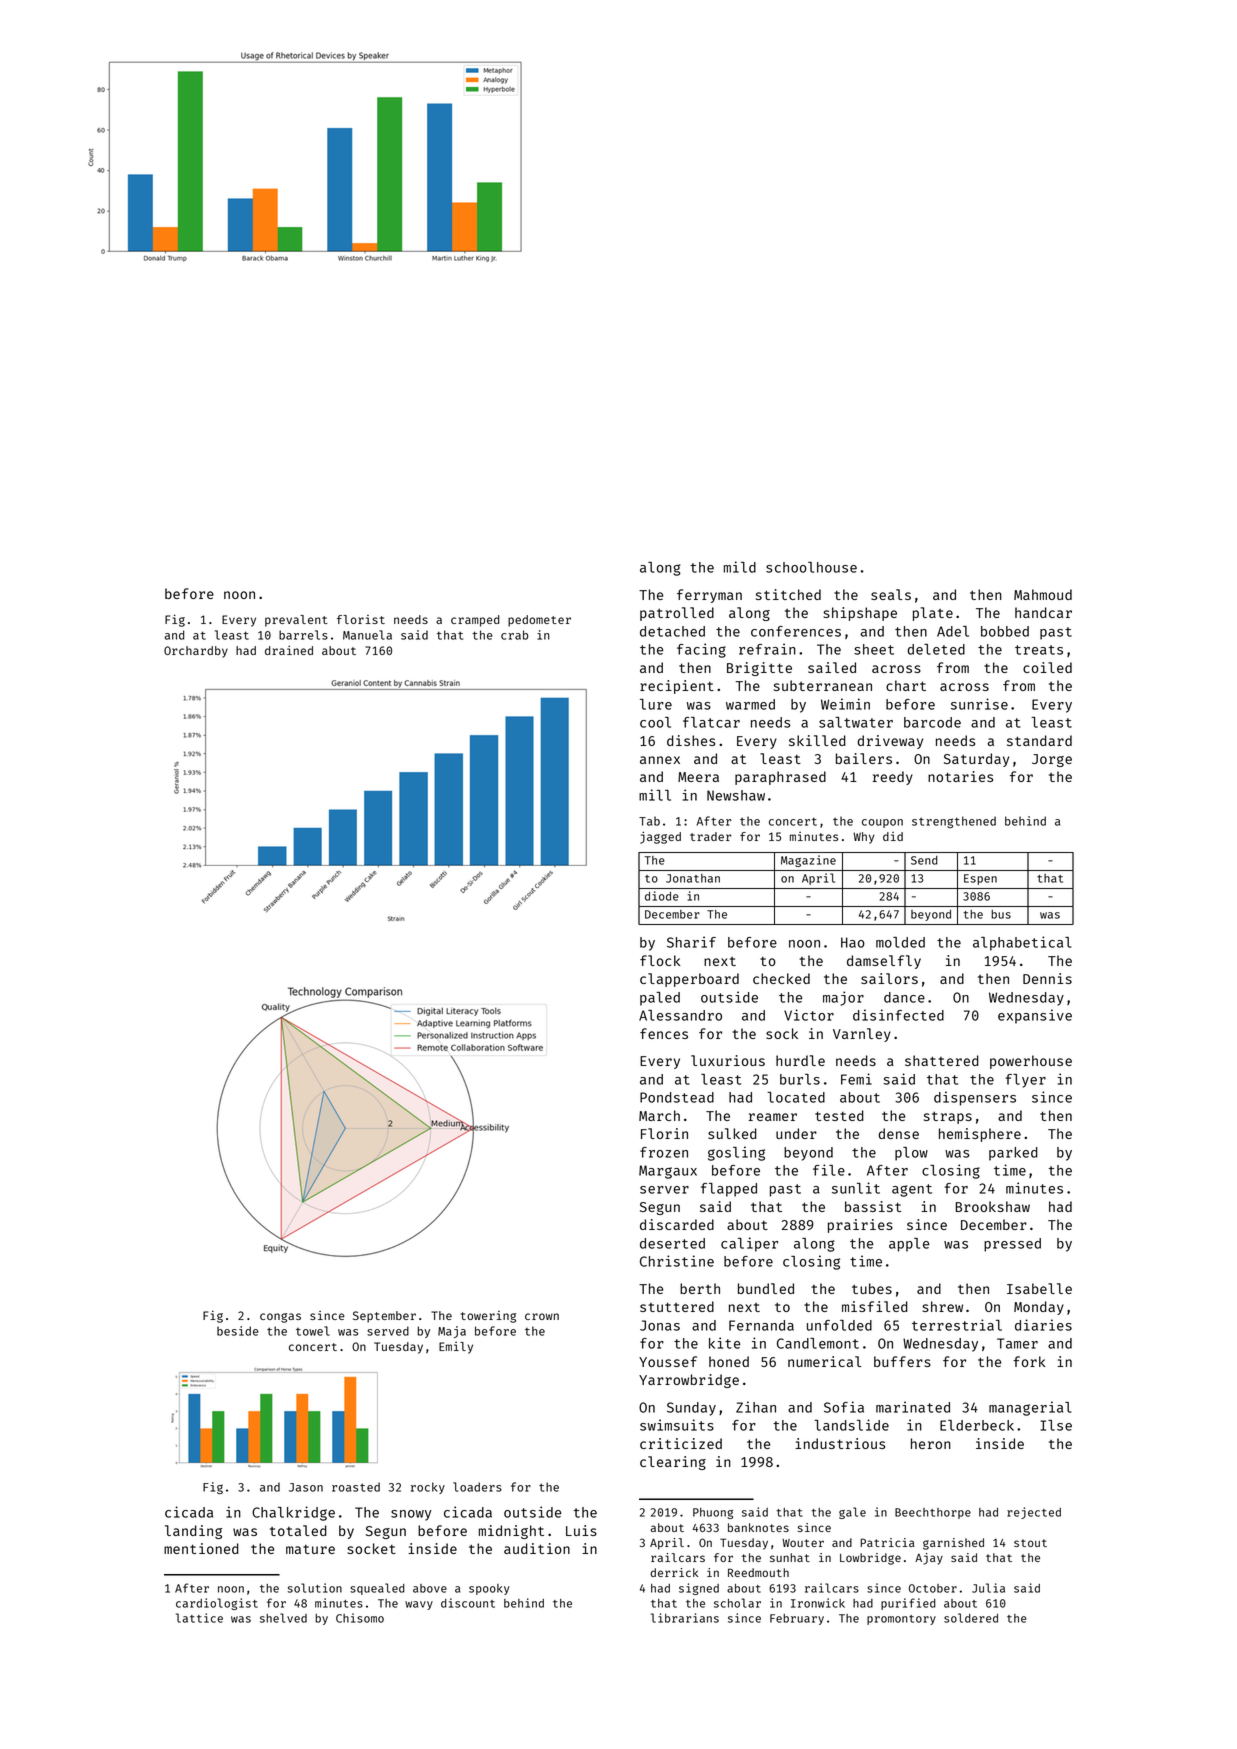 This screenshot has width=1237, height=1749. I want to click on expansive, so click(1035, 1016).
